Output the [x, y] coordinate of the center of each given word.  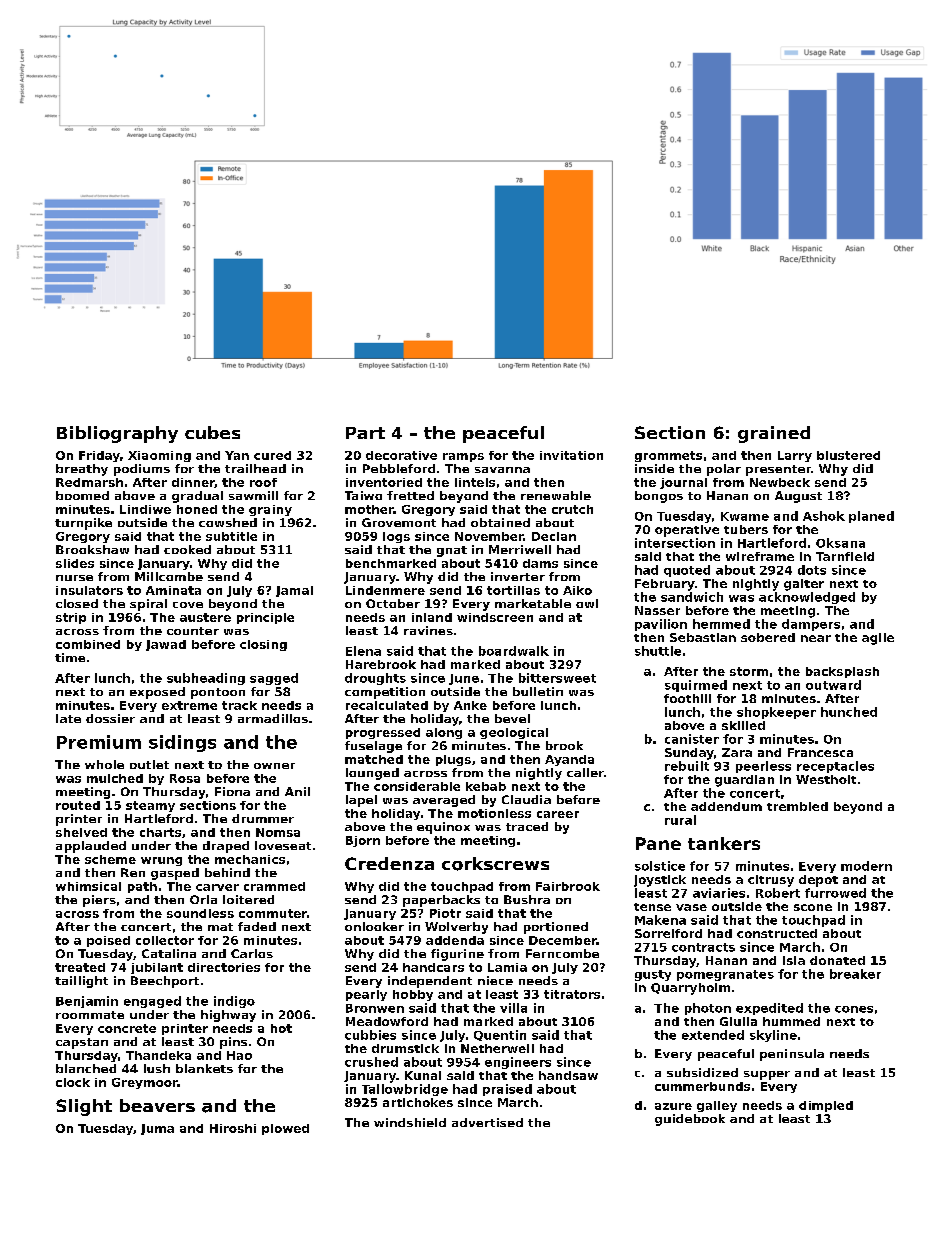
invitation [571, 455]
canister [692, 739]
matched [374, 759]
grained [774, 434]
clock [73, 1082]
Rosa [185, 778]
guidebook [690, 1120]
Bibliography [117, 434]
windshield [410, 1122]
